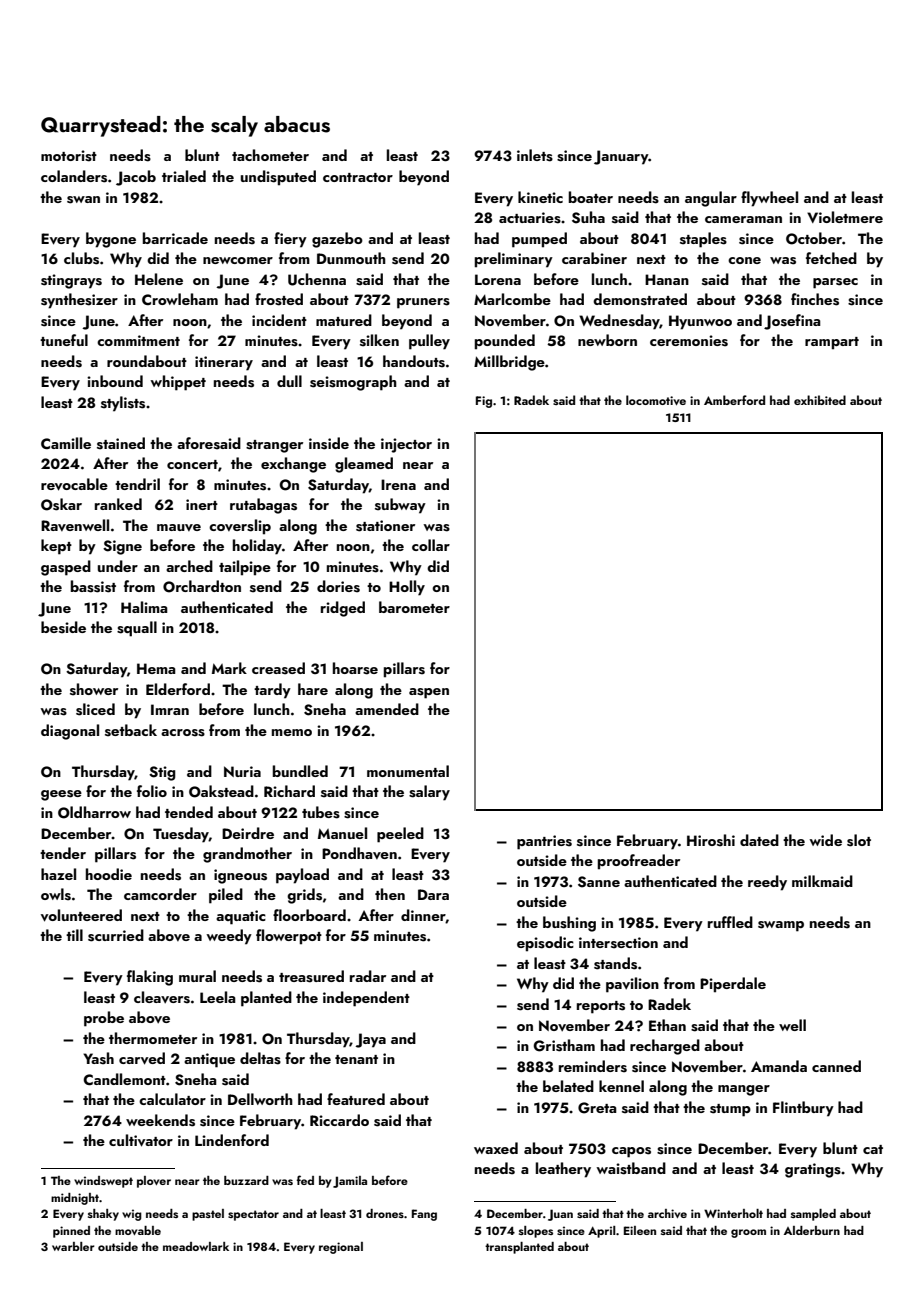 Image resolution: width=924 pixels, height=1308 pixels. Describe the element at coordinates (621, 157) in the page. I see `January` at that location.
